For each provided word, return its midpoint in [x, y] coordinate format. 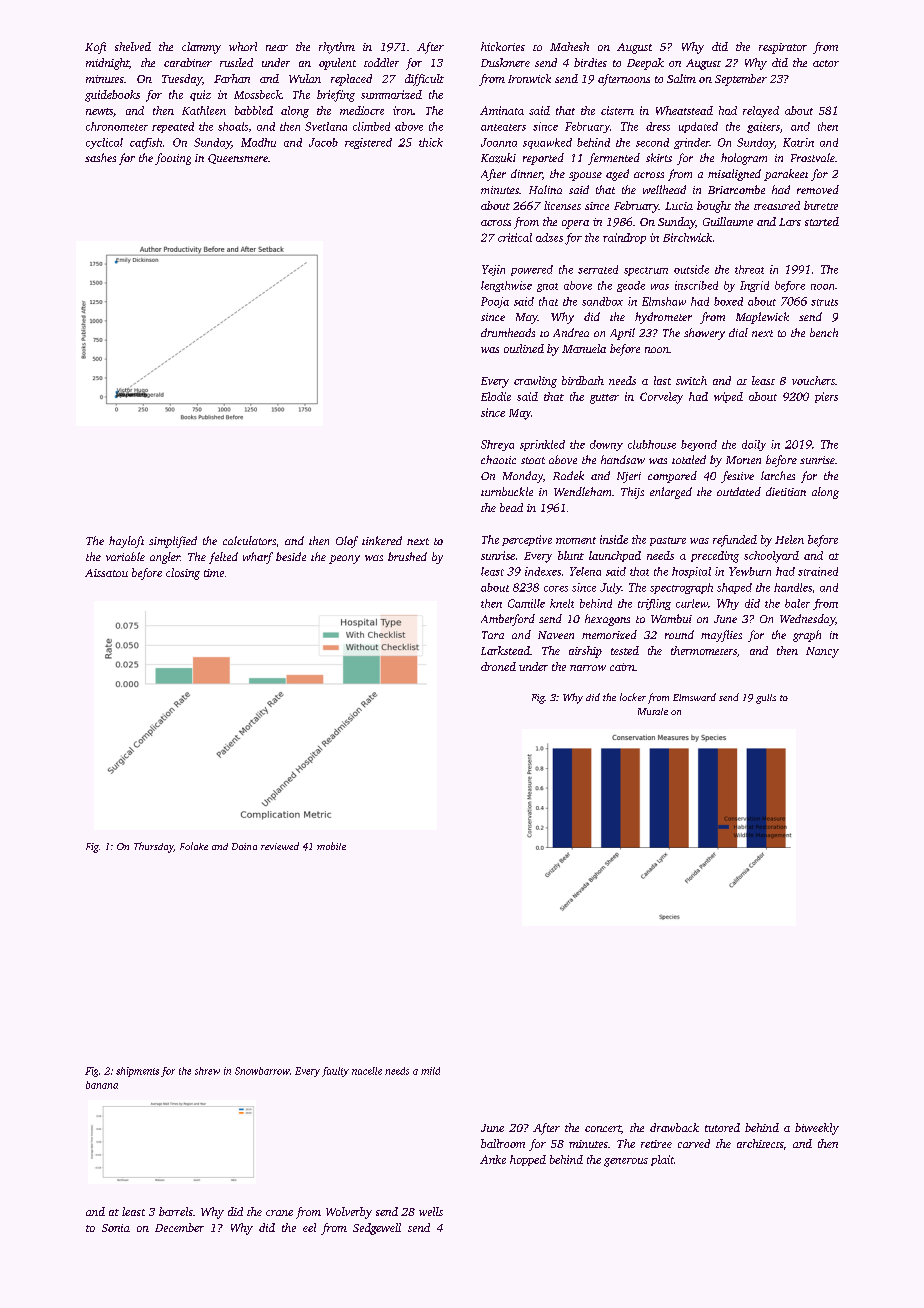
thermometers [704, 650]
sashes [100, 157]
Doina [244, 846]
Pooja [495, 302]
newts [99, 111]
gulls [766, 699]
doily [754, 445]
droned [498, 666]
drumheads [508, 332]
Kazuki [498, 158]
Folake [194, 846]
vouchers [813, 380]
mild [430, 1071]
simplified [173, 542]
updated [698, 127]
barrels [176, 1211]
